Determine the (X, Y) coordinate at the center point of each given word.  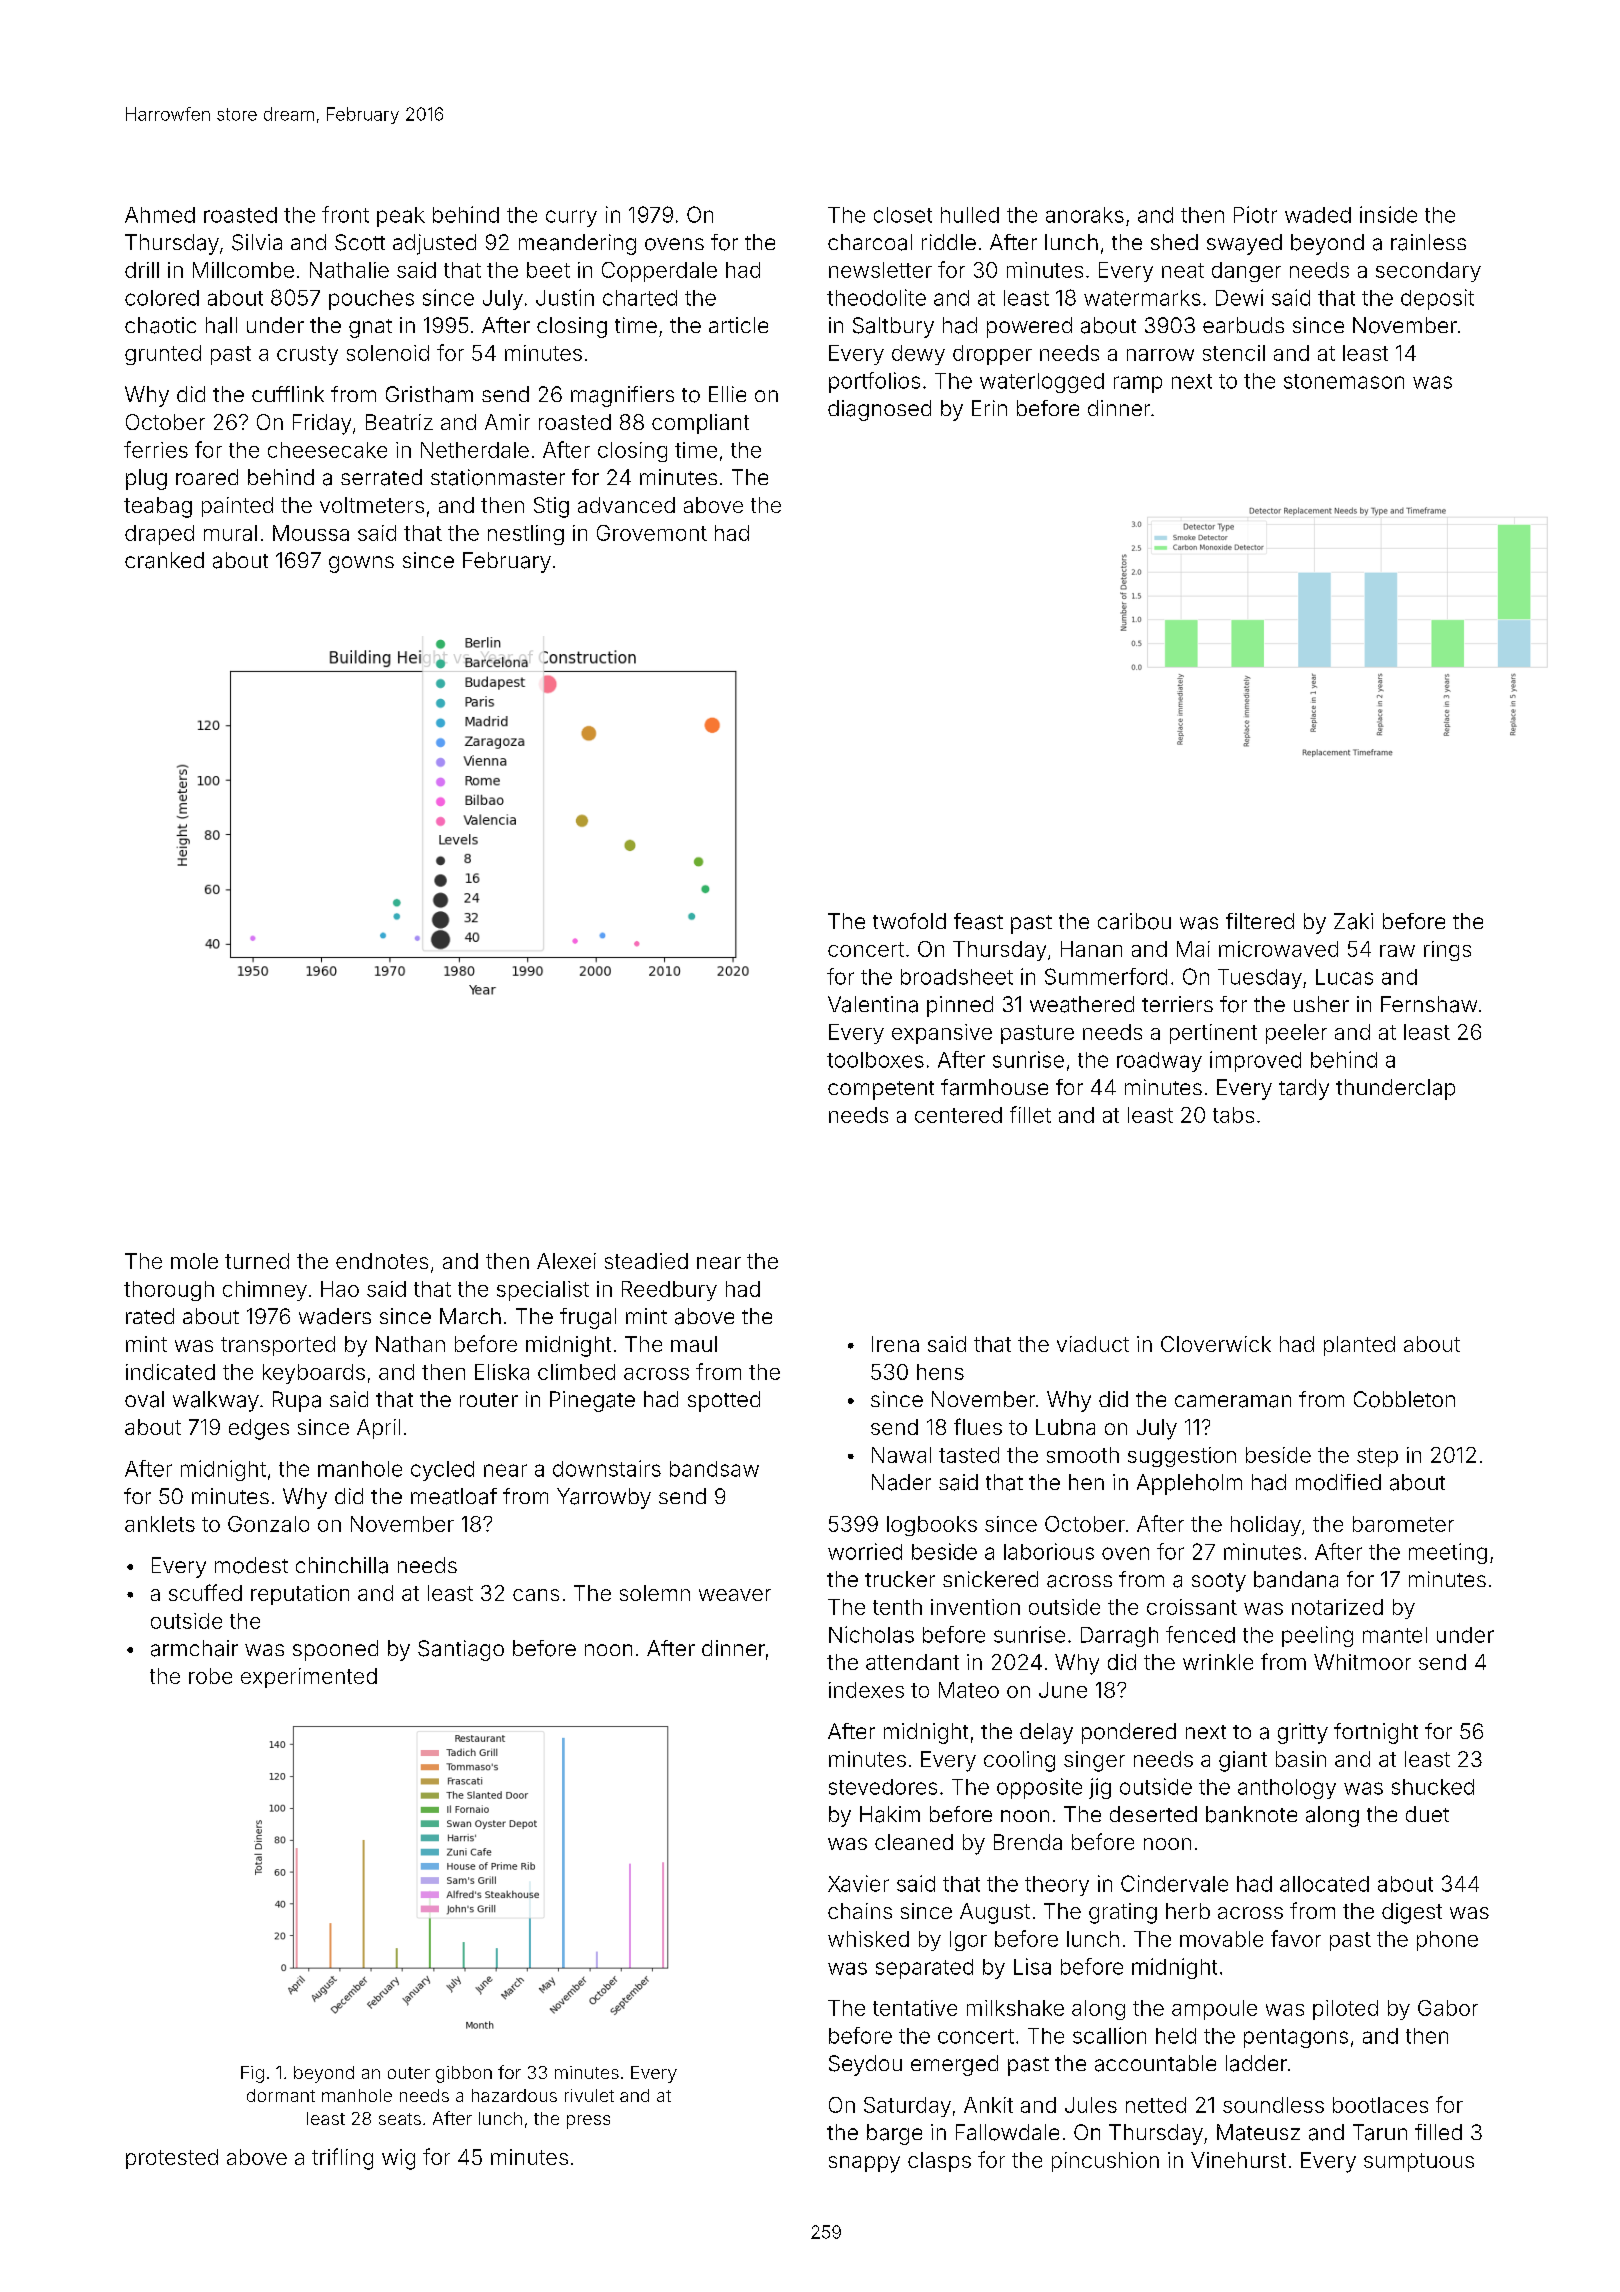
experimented (309, 1678)
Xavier (858, 1883)
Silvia (257, 242)
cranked (164, 560)
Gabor (1448, 2008)
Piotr (1255, 214)
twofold (909, 921)
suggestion (1182, 1457)
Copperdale (659, 272)
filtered (1260, 921)
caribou (1134, 921)
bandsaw (714, 1469)
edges (259, 1429)
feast (978, 921)
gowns (361, 564)
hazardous (514, 2095)
